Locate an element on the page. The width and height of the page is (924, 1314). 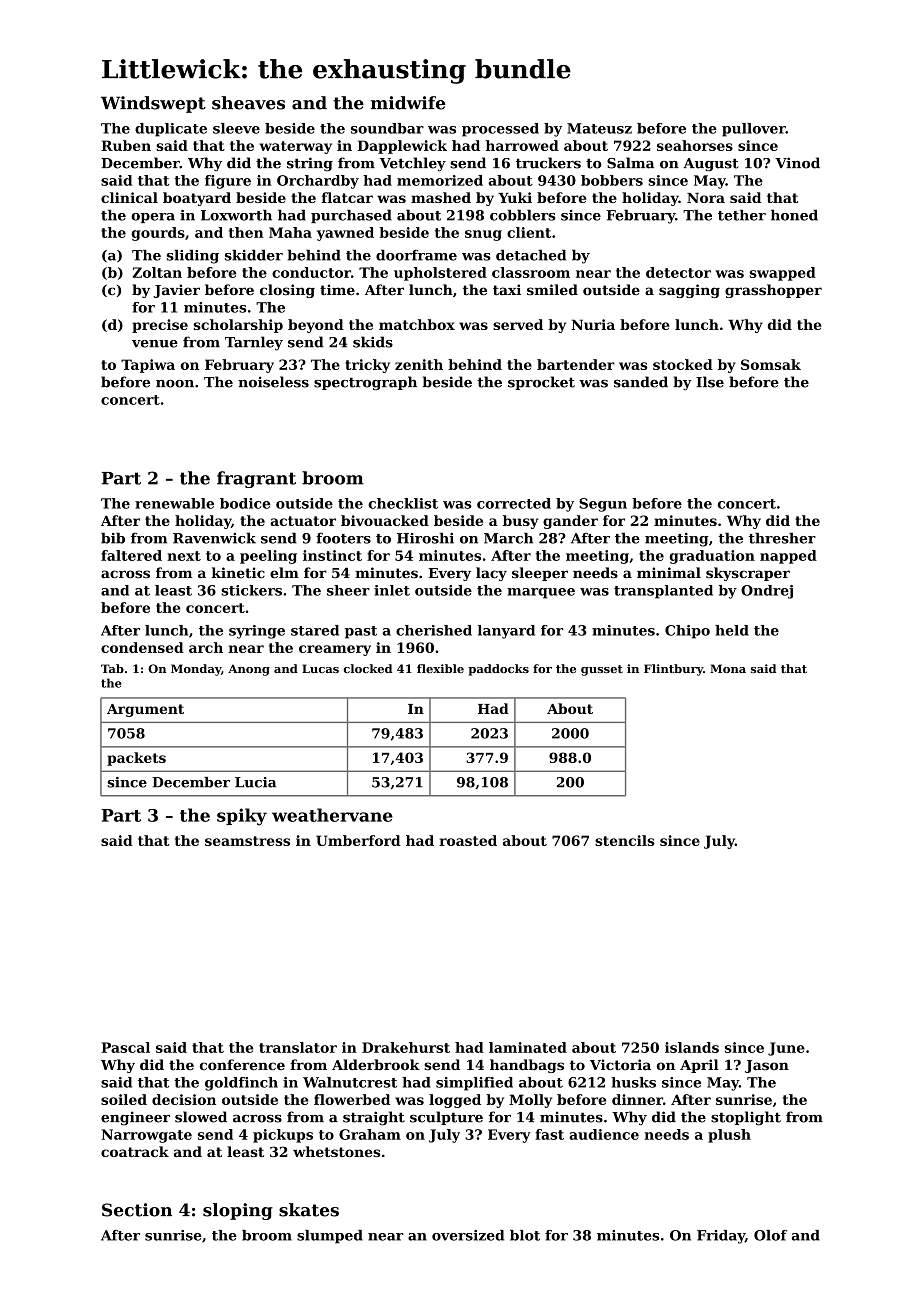
roasted is located at coordinates (468, 840).
